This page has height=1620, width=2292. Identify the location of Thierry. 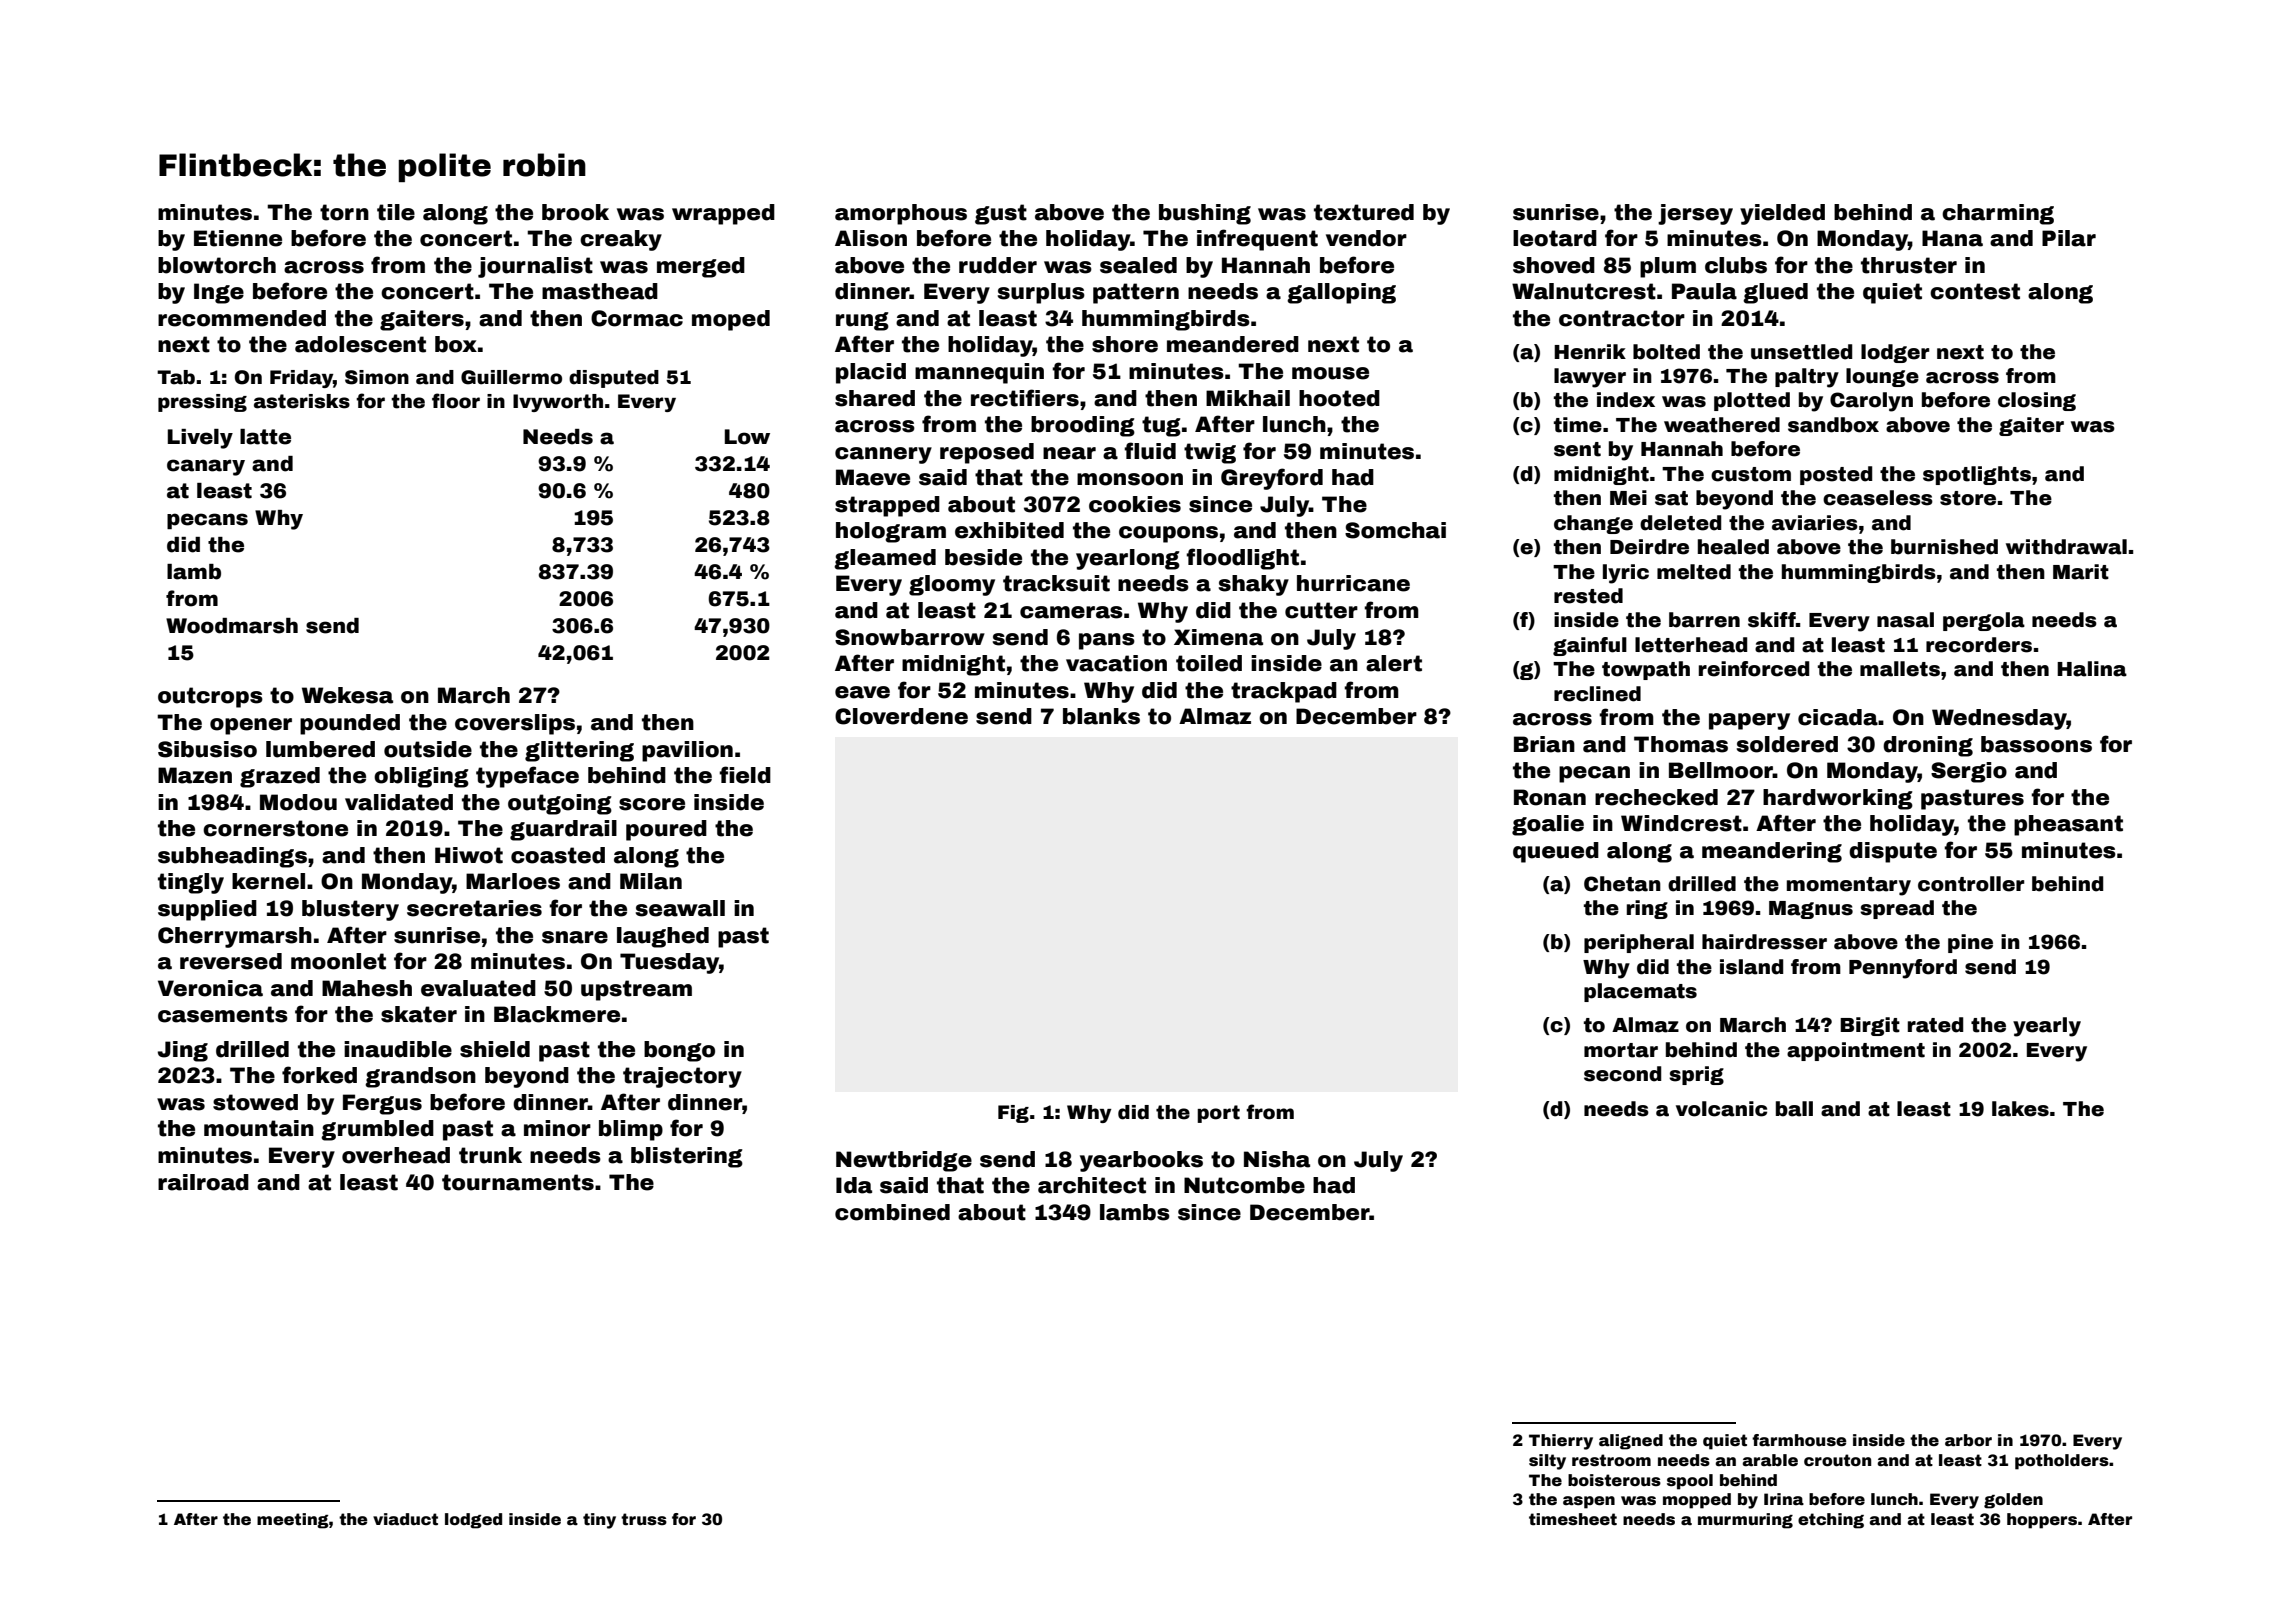
(1561, 1442).
